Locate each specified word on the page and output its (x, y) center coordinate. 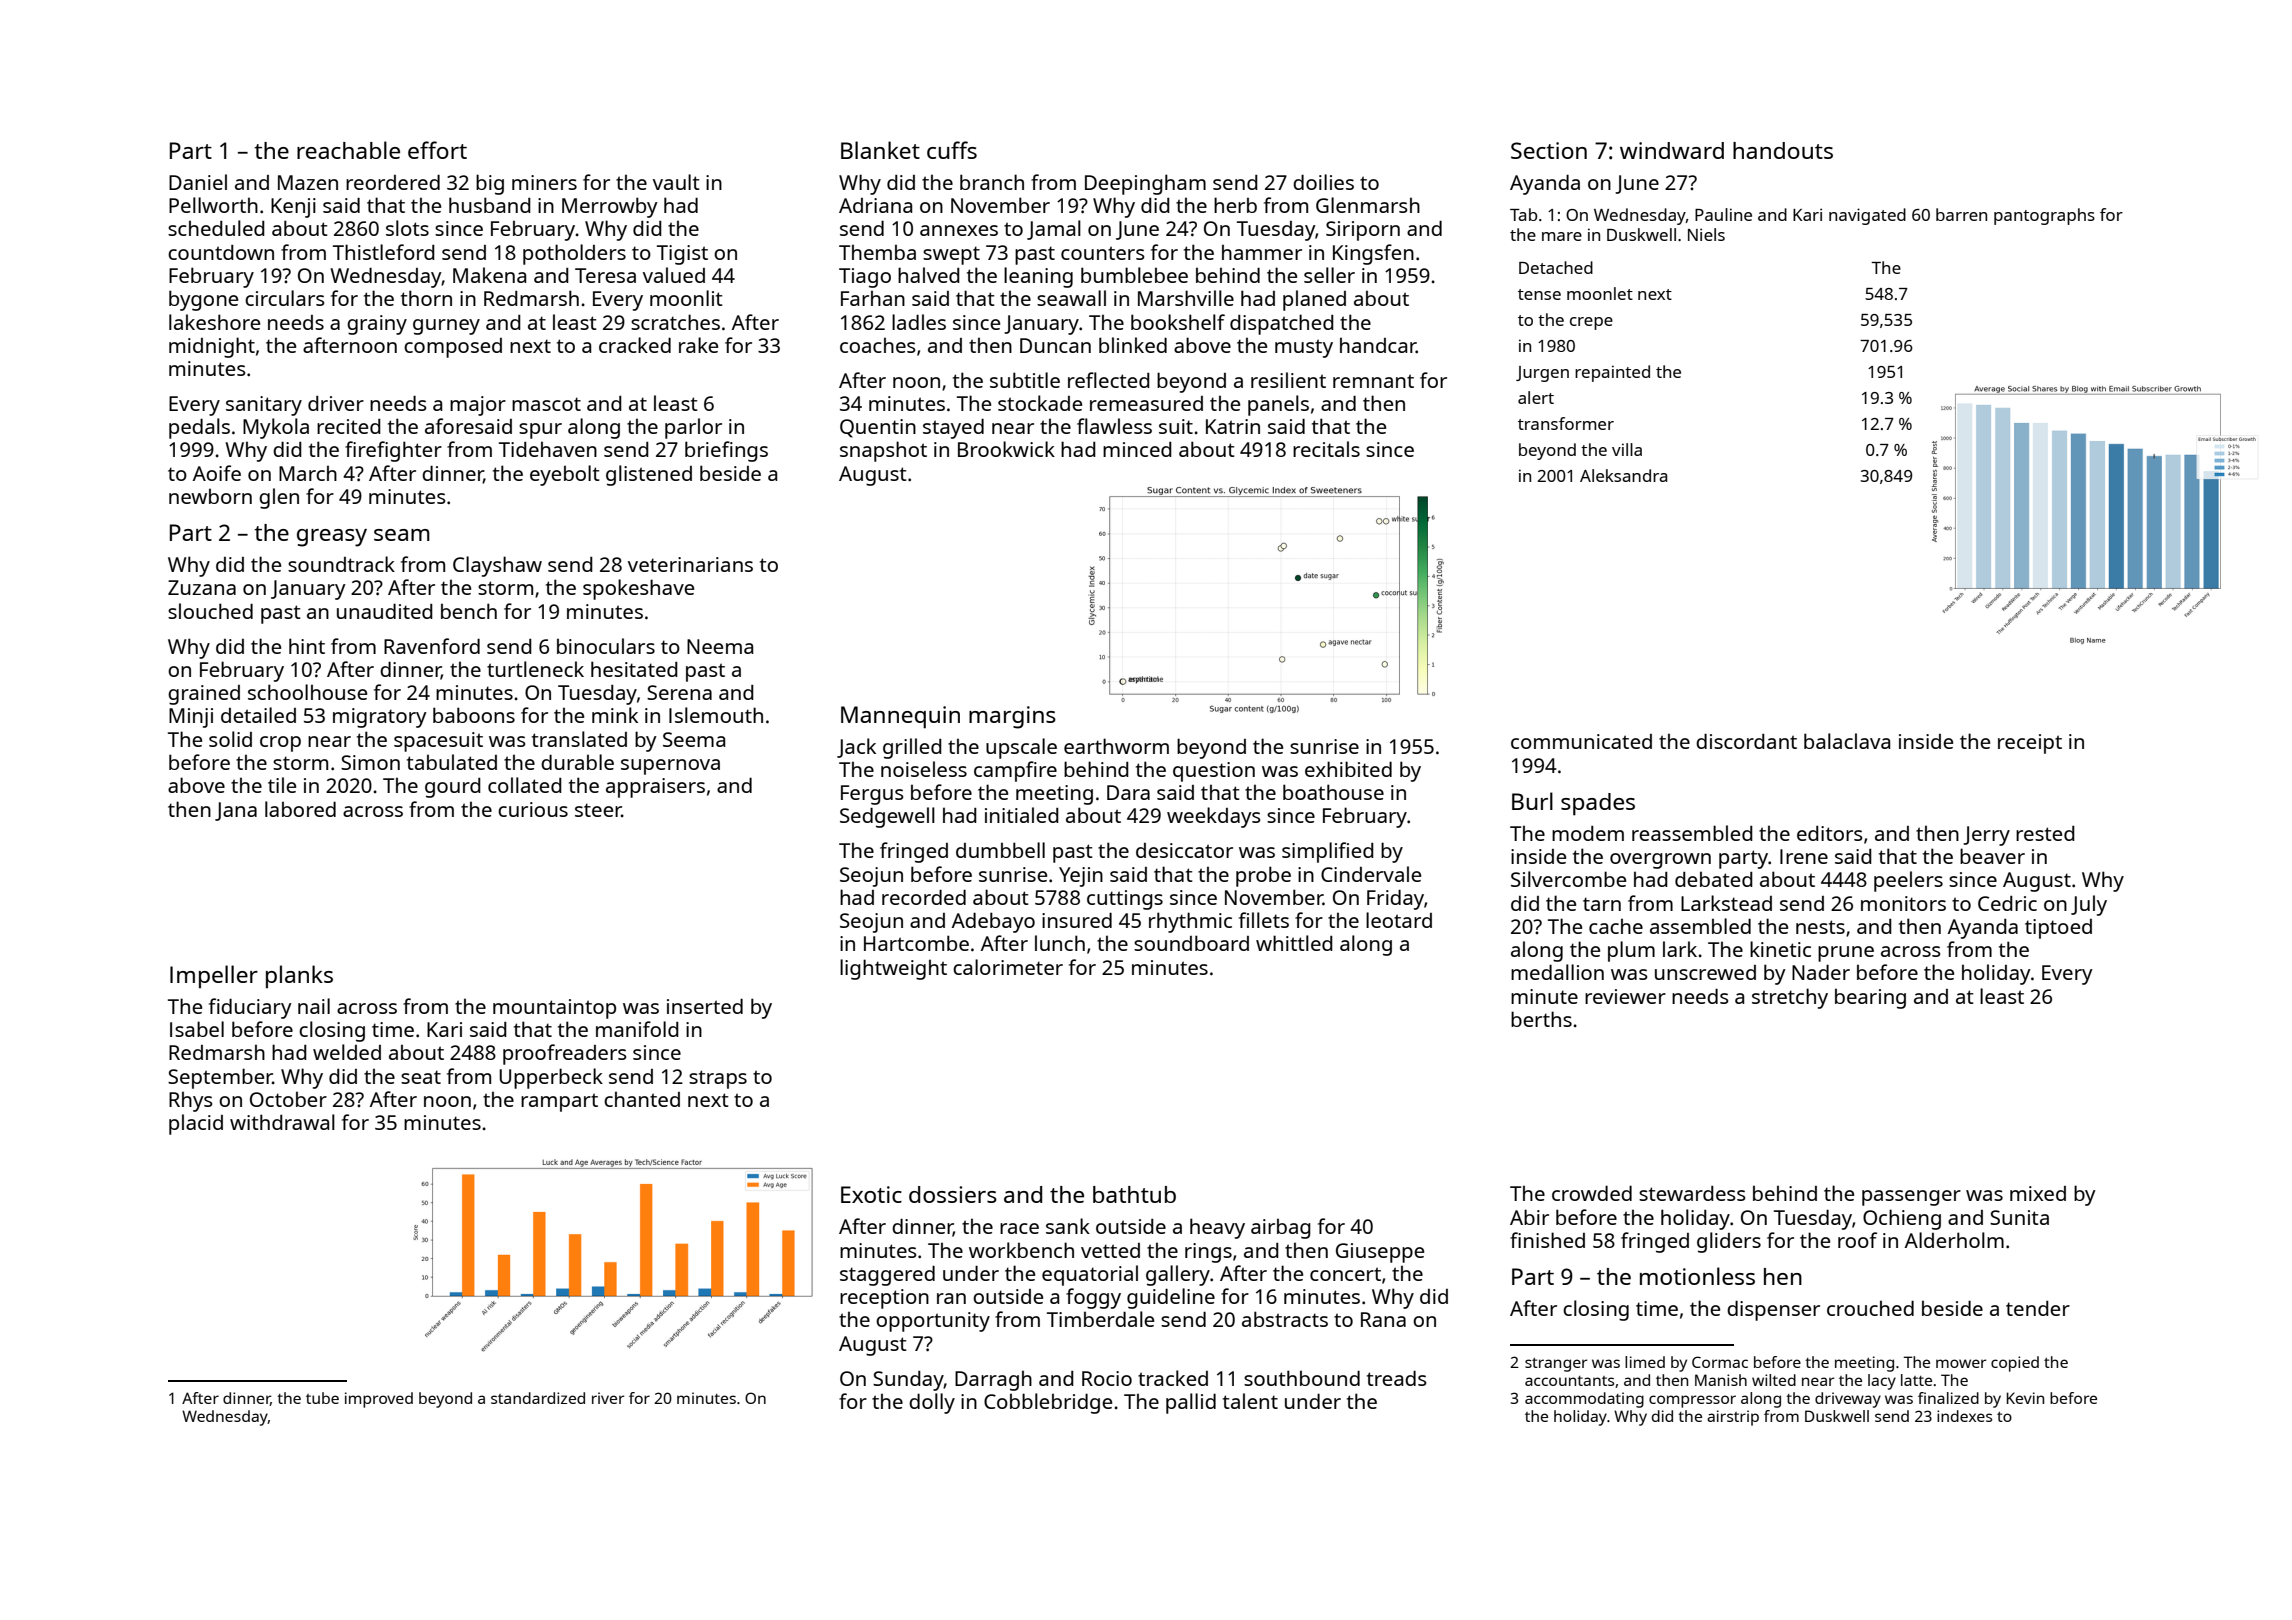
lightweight (893, 969)
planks (299, 977)
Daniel (198, 182)
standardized (538, 1398)
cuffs (952, 150)
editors (1829, 833)
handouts (1783, 150)
